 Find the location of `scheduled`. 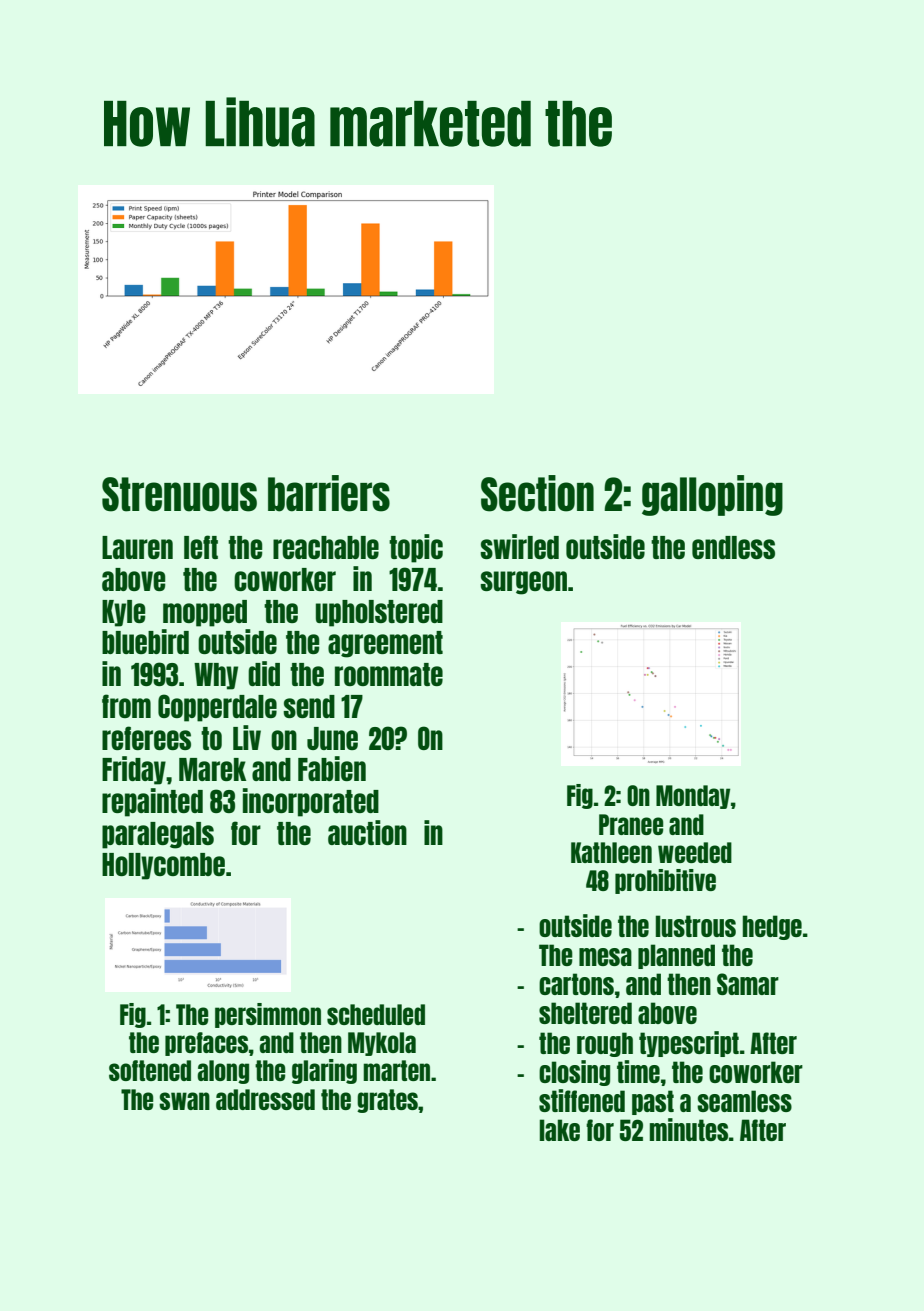

scheduled is located at coordinates (376, 1014).
